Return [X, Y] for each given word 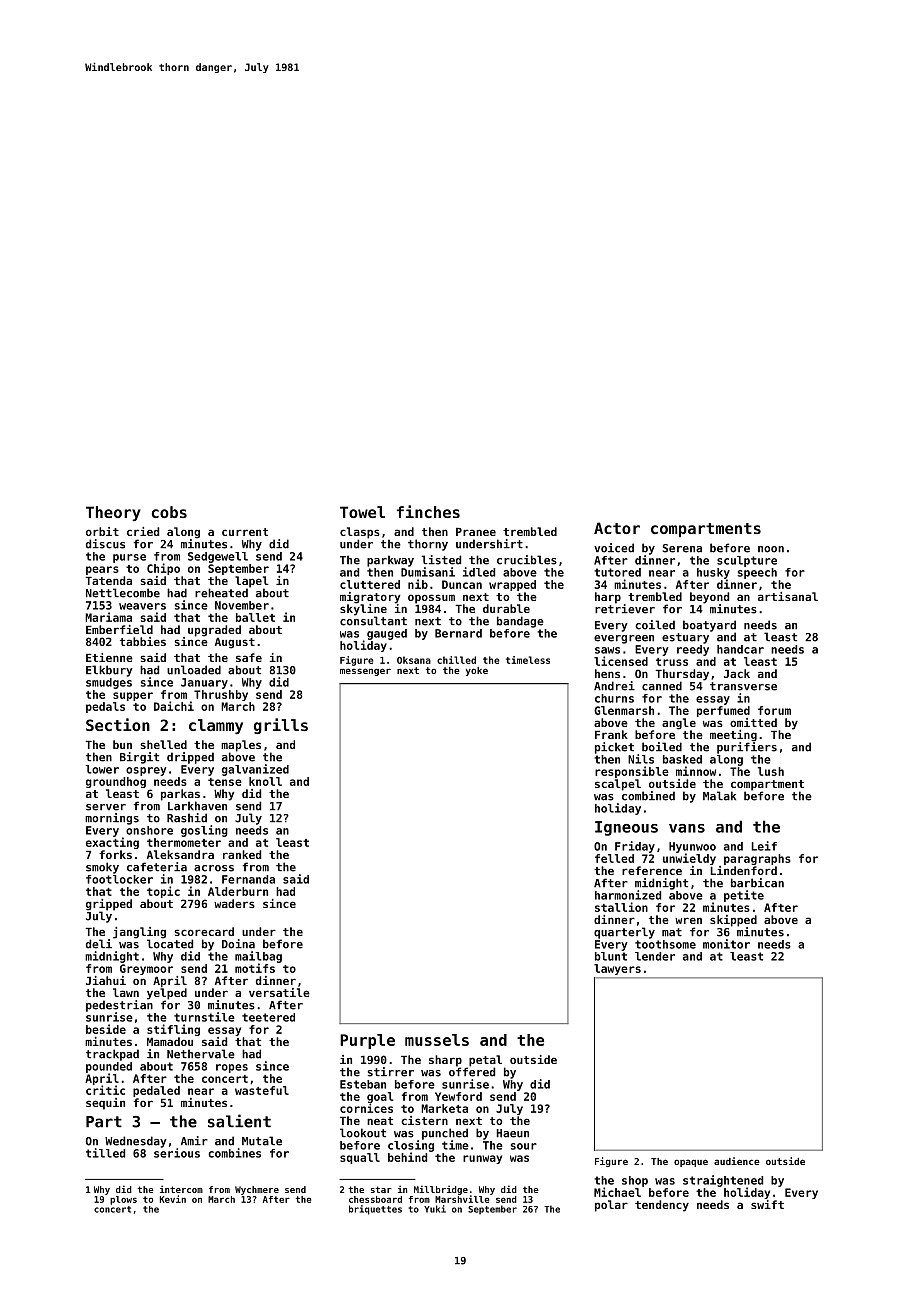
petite [744, 896]
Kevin [173, 1199]
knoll [265, 781]
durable [506, 608]
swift [767, 1204]
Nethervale [201, 1054]
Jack [737, 673]
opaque [691, 1163]
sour [524, 1146]
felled [614, 858]
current [245, 532]
